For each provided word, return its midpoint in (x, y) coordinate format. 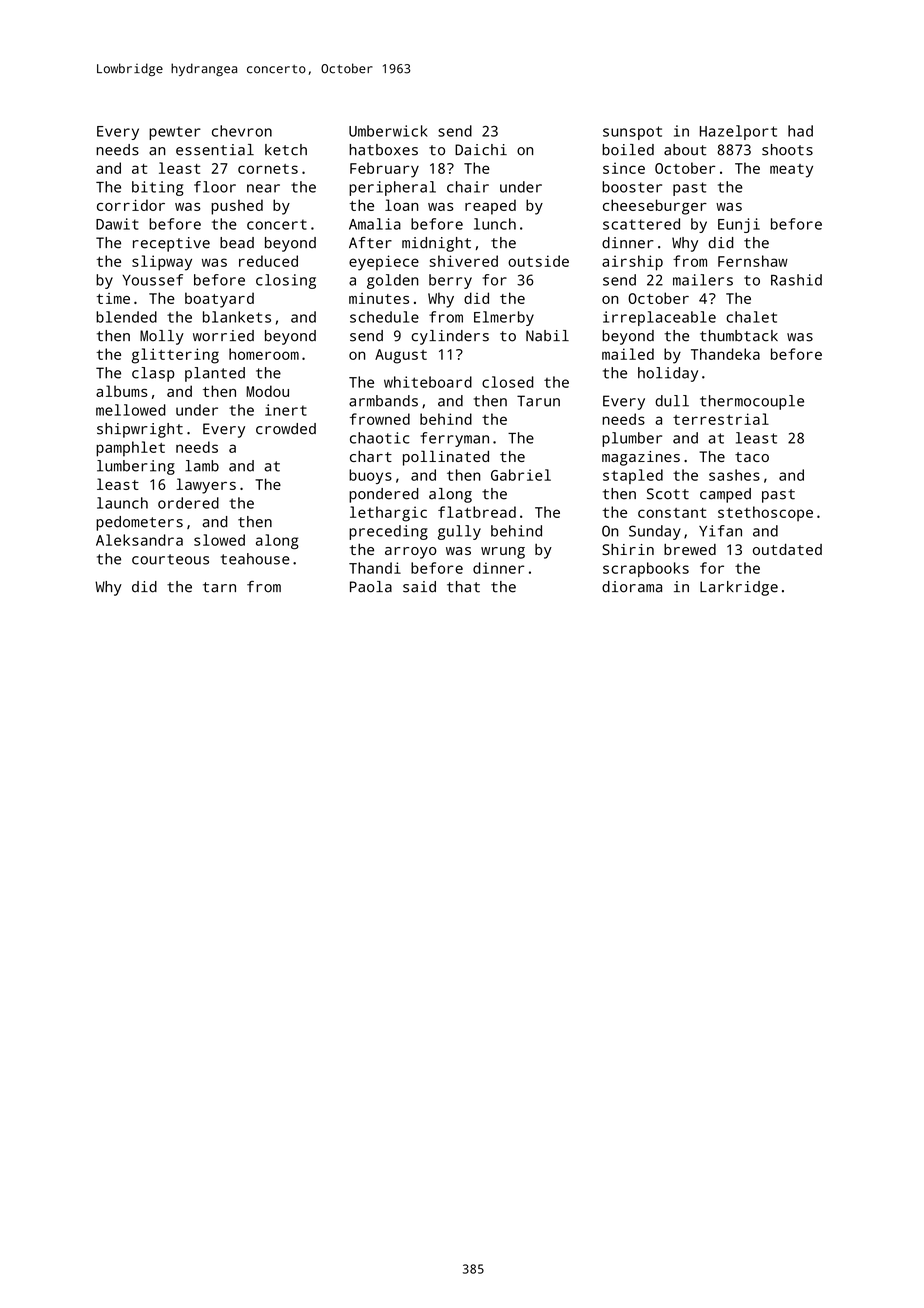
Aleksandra (139, 540)
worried (223, 336)
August (401, 356)
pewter (175, 133)
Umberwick (388, 131)
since (624, 168)
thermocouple (752, 402)
